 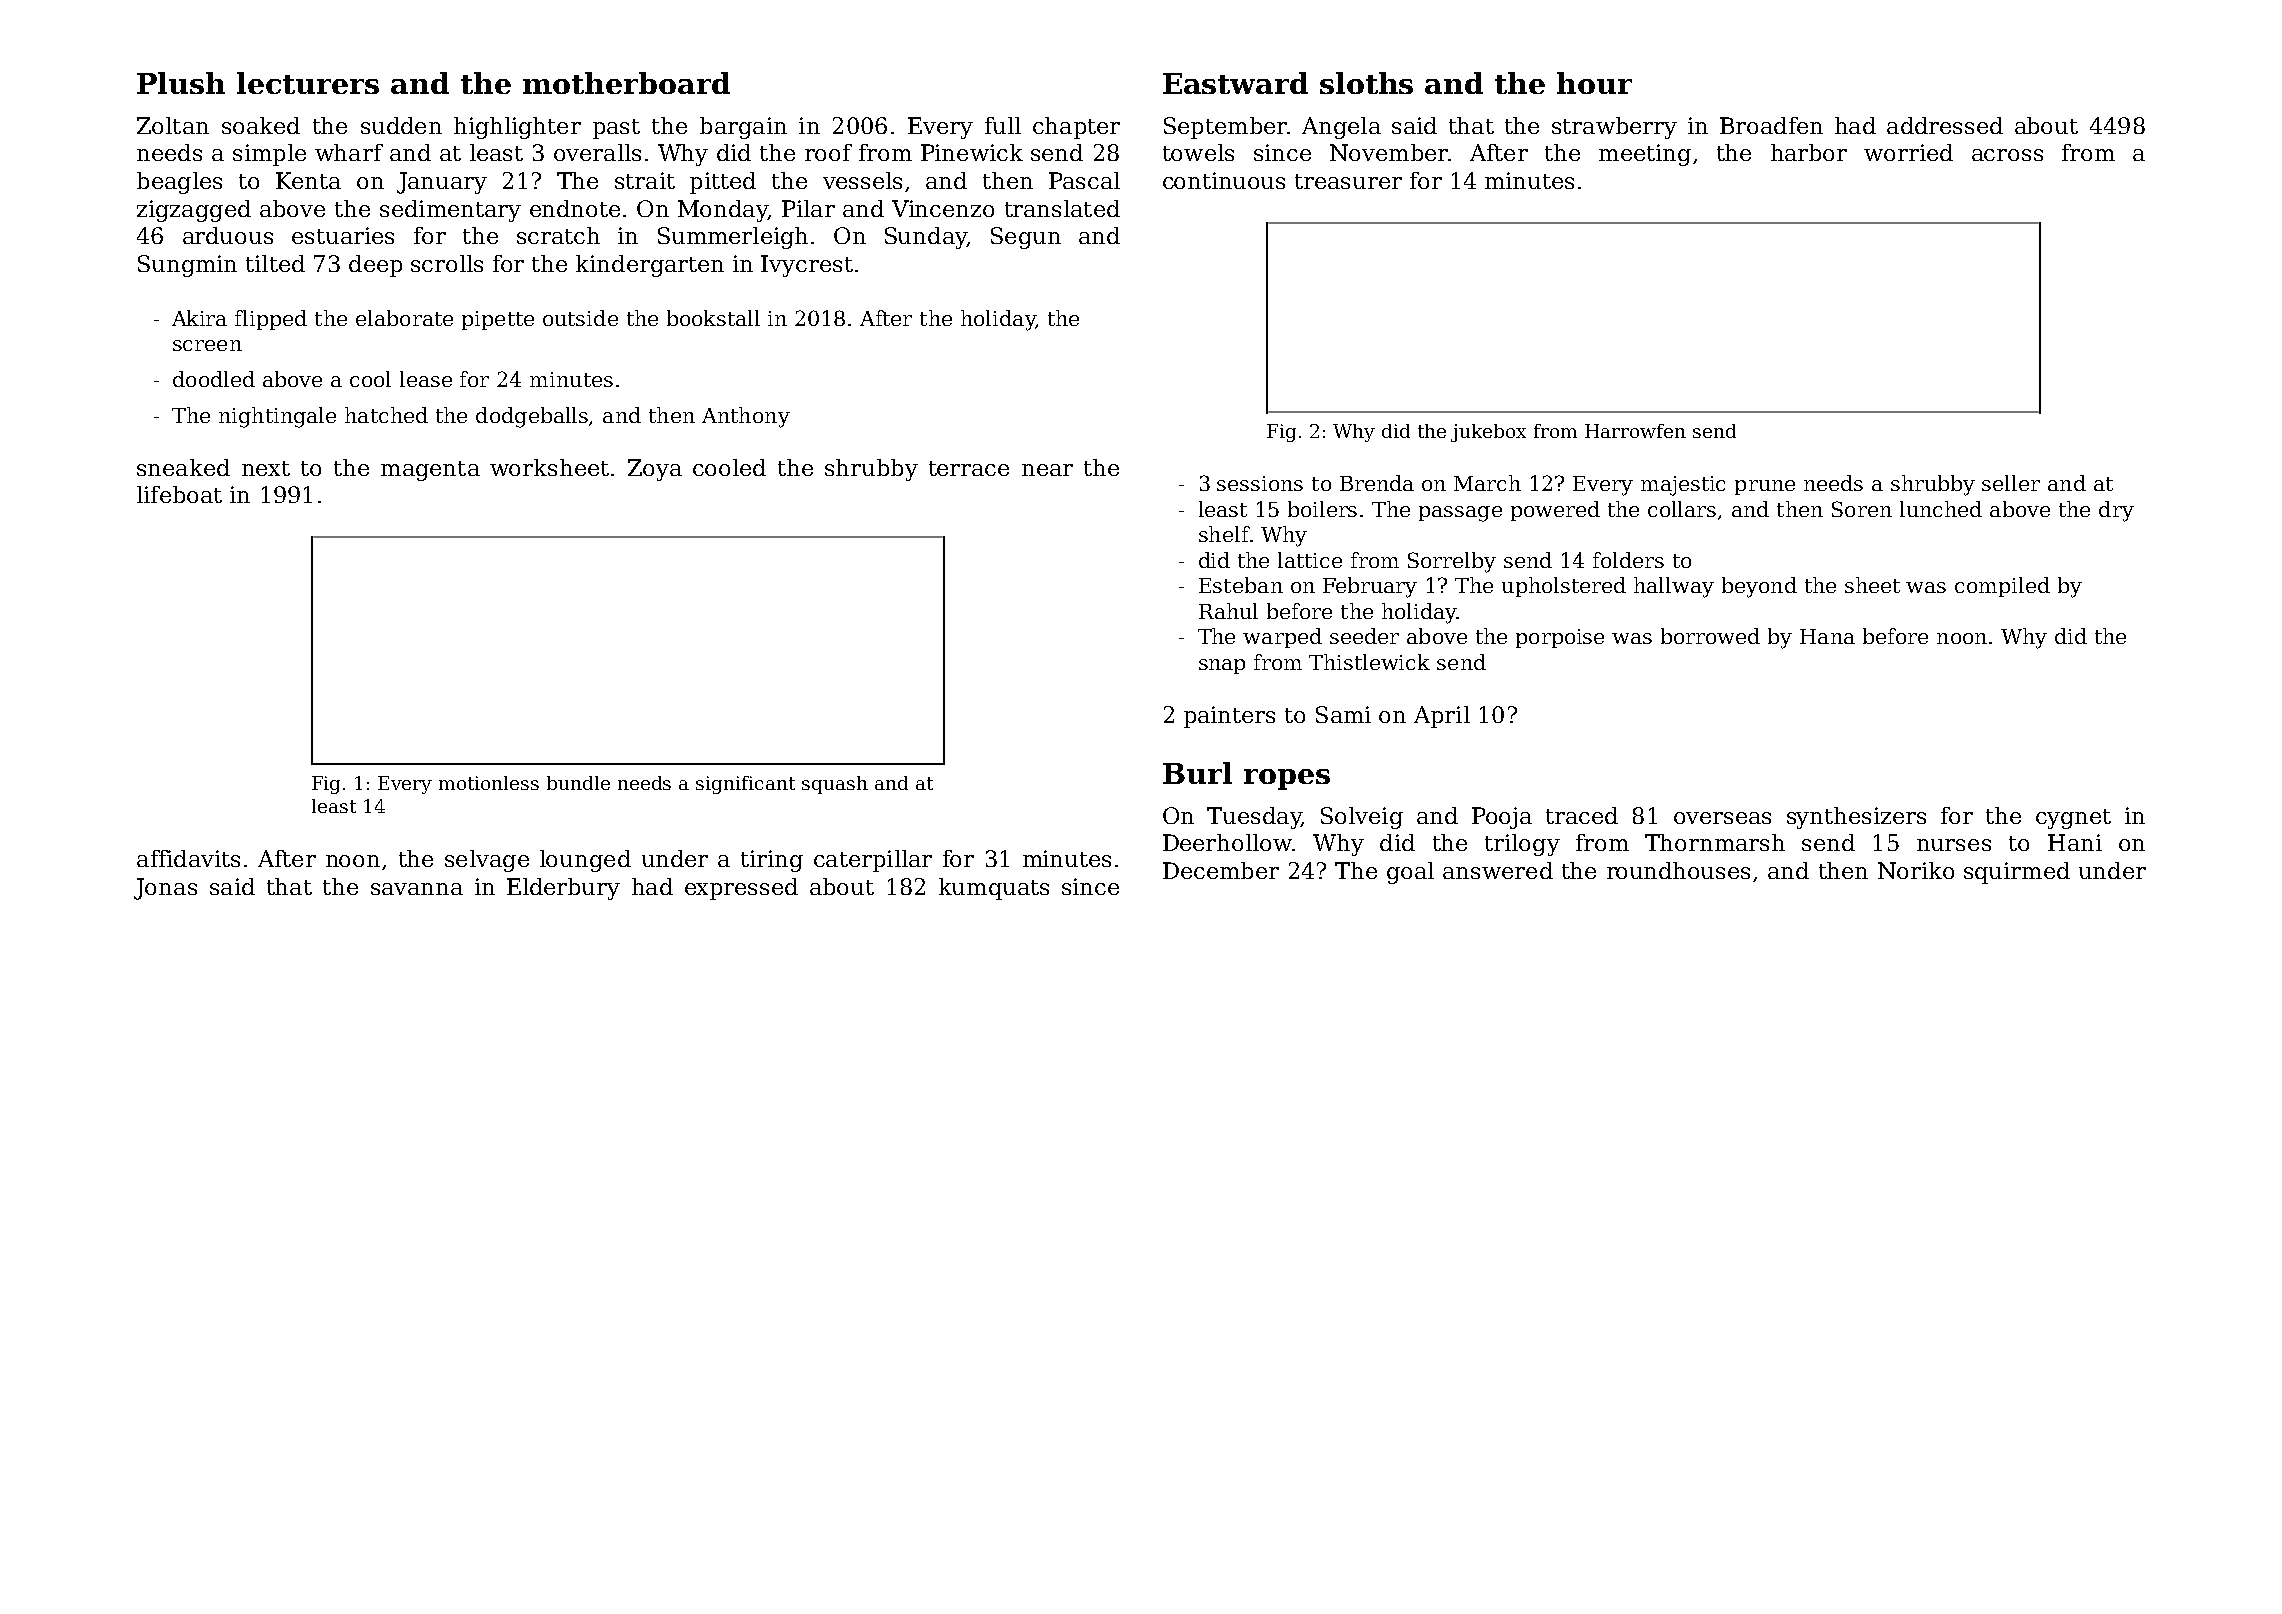 What do you see at coordinates (214, 379) in the image?
I see `doodled` at bounding box center [214, 379].
